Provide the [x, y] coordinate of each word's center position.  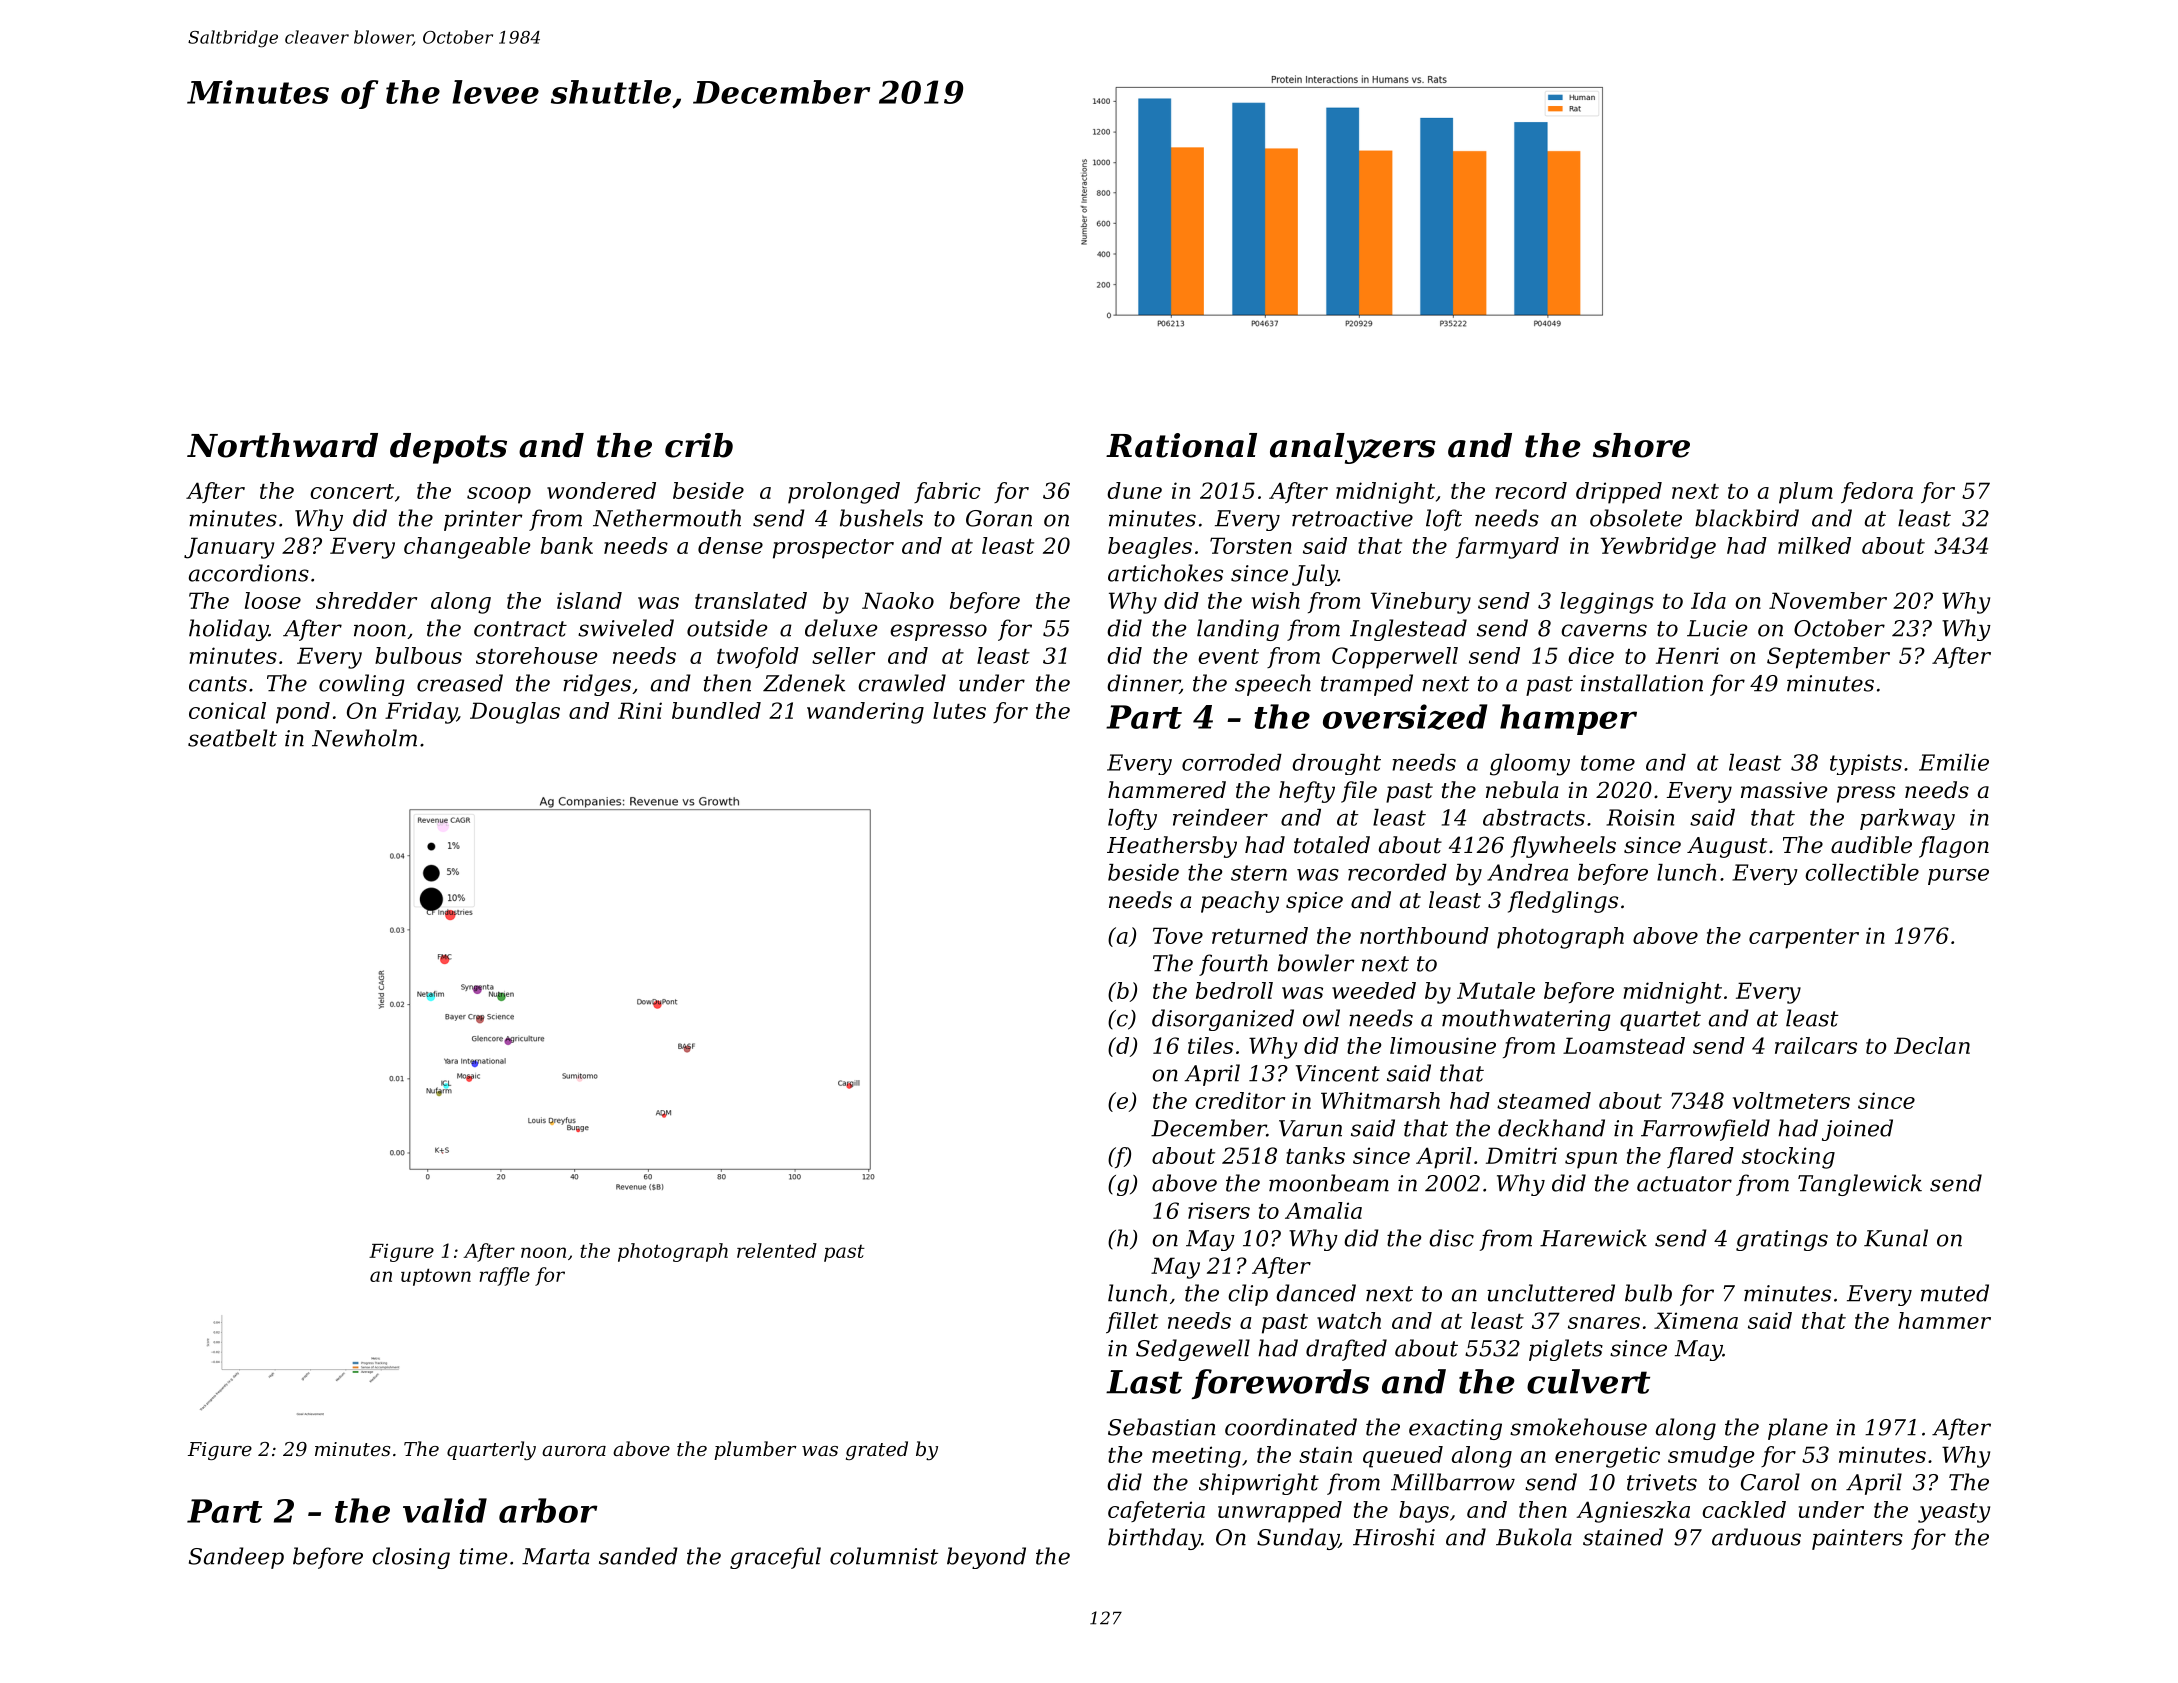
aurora [574, 1451]
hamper [1568, 719]
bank [567, 545]
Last [1144, 1382]
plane [1798, 1429]
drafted [1346, 1350]
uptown [436, 1277]
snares [1604, 1323]
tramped [1367, 685]
